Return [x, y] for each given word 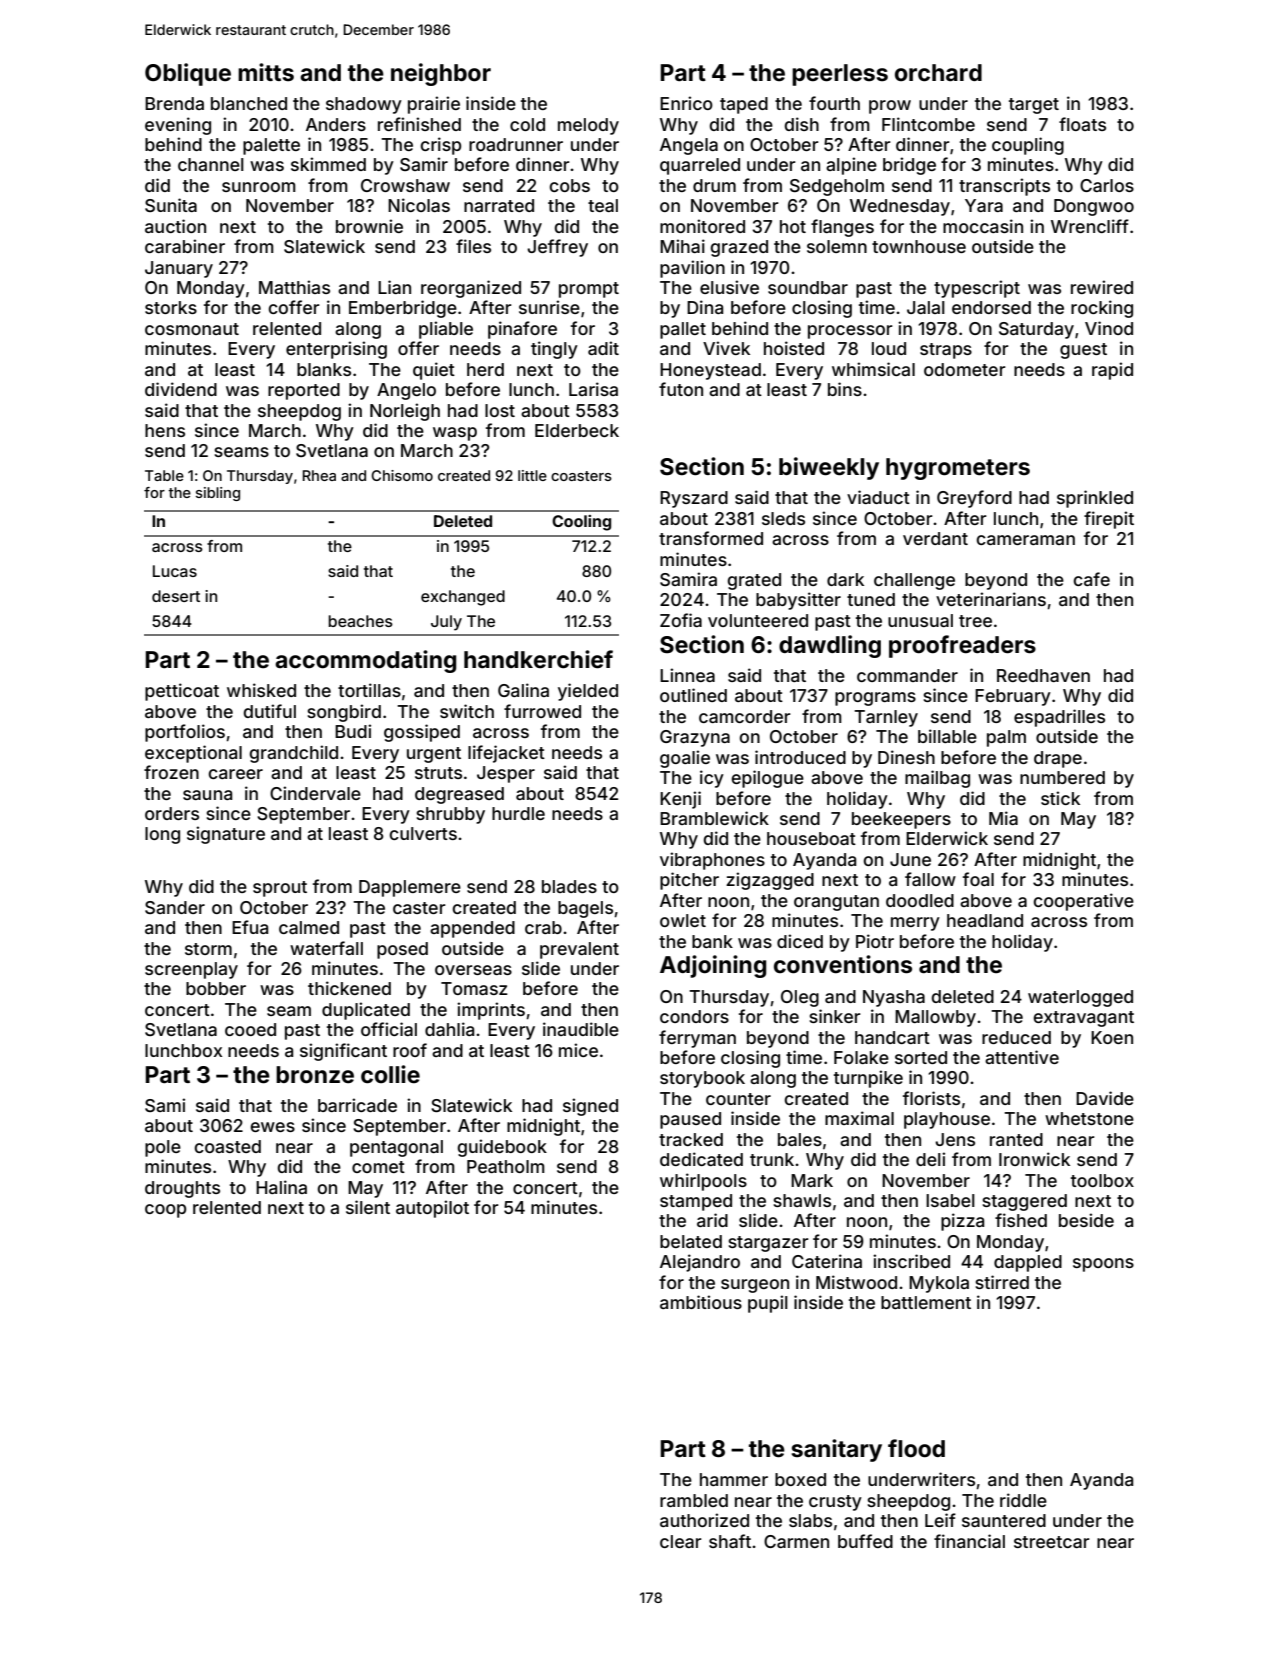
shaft [730, 1541]
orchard [938, 73]
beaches [360, 621]
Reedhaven [1043, 675]
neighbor [441, 74]
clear [681, 1541]
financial [969, 1541]
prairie [434, 105]
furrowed [542, 711]
